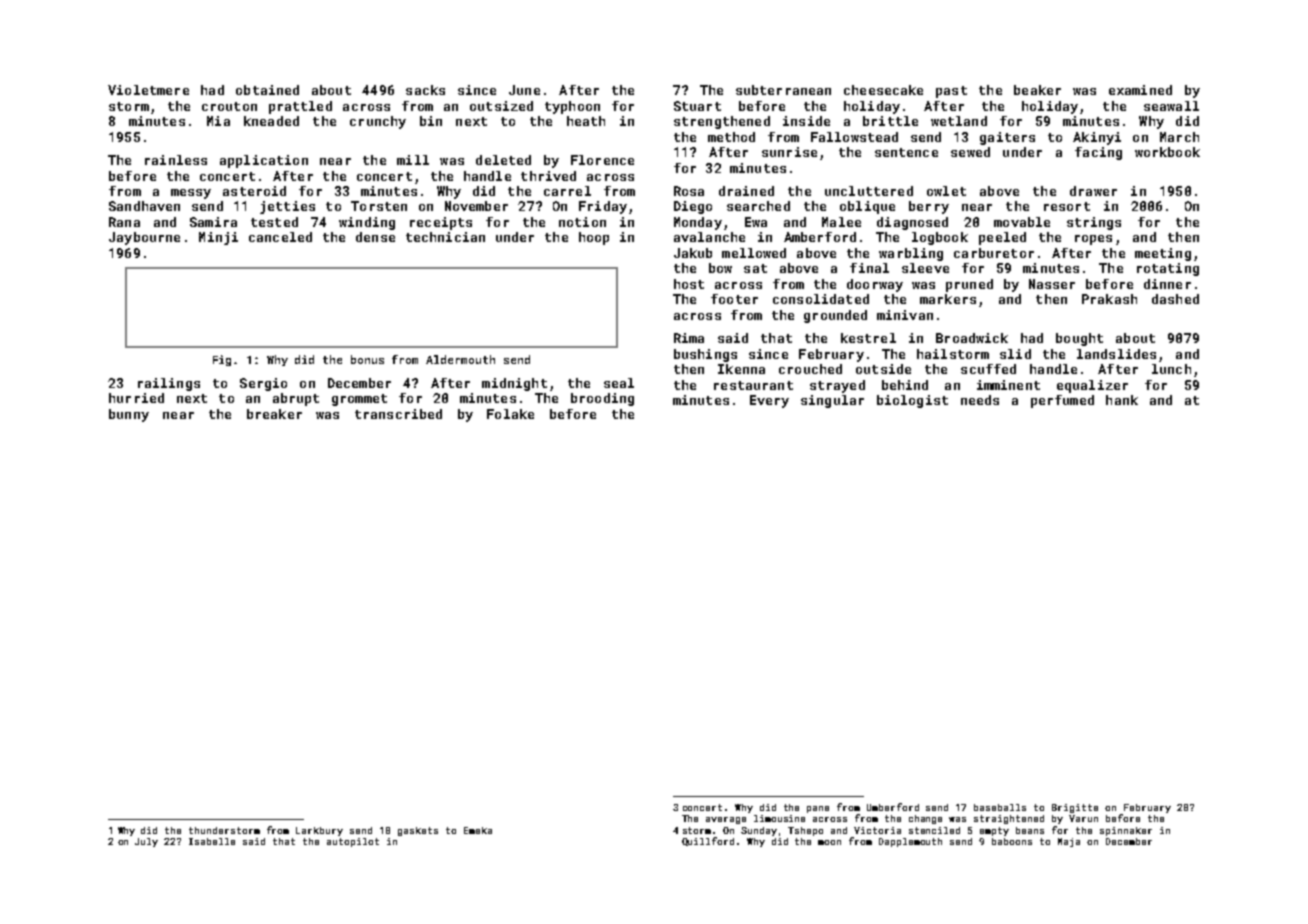  What do you see at coordinates (769, 401) in the screenshot?
I see `Every` at bounding box center [769, 401].
